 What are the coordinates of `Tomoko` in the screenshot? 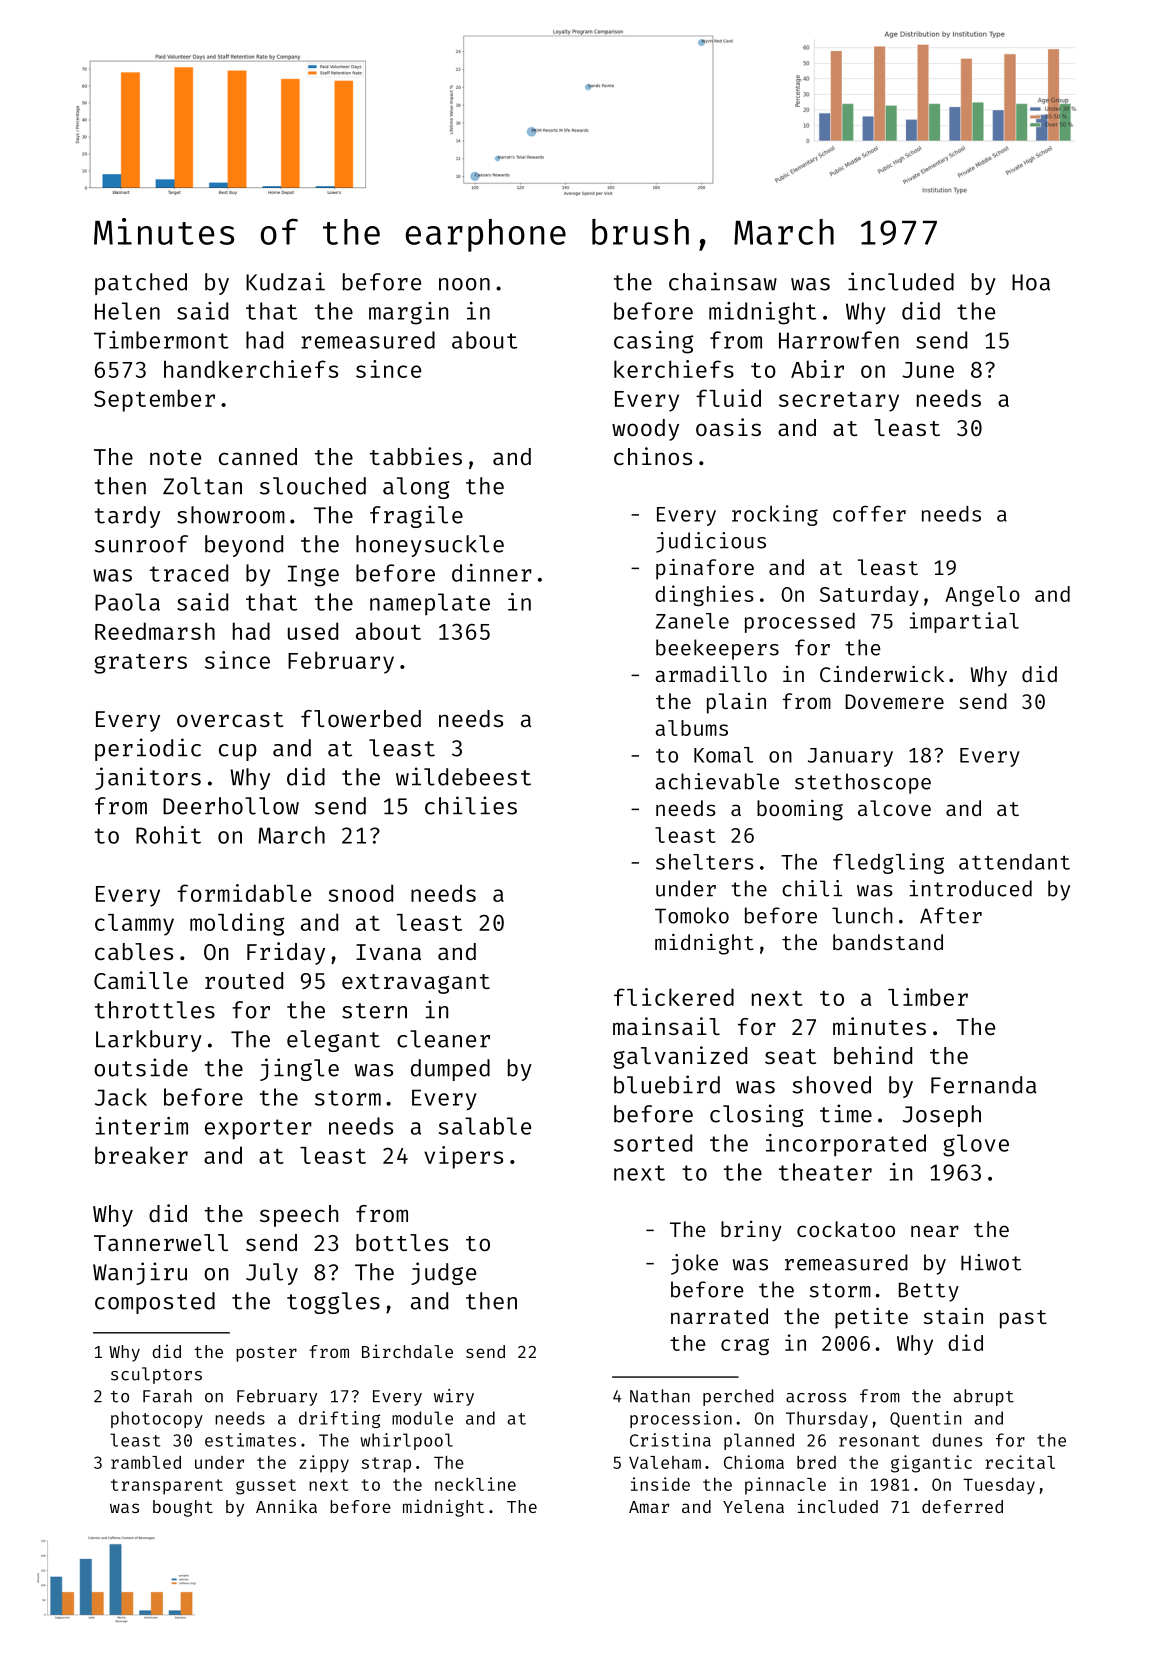 It's located at (692, 915).
